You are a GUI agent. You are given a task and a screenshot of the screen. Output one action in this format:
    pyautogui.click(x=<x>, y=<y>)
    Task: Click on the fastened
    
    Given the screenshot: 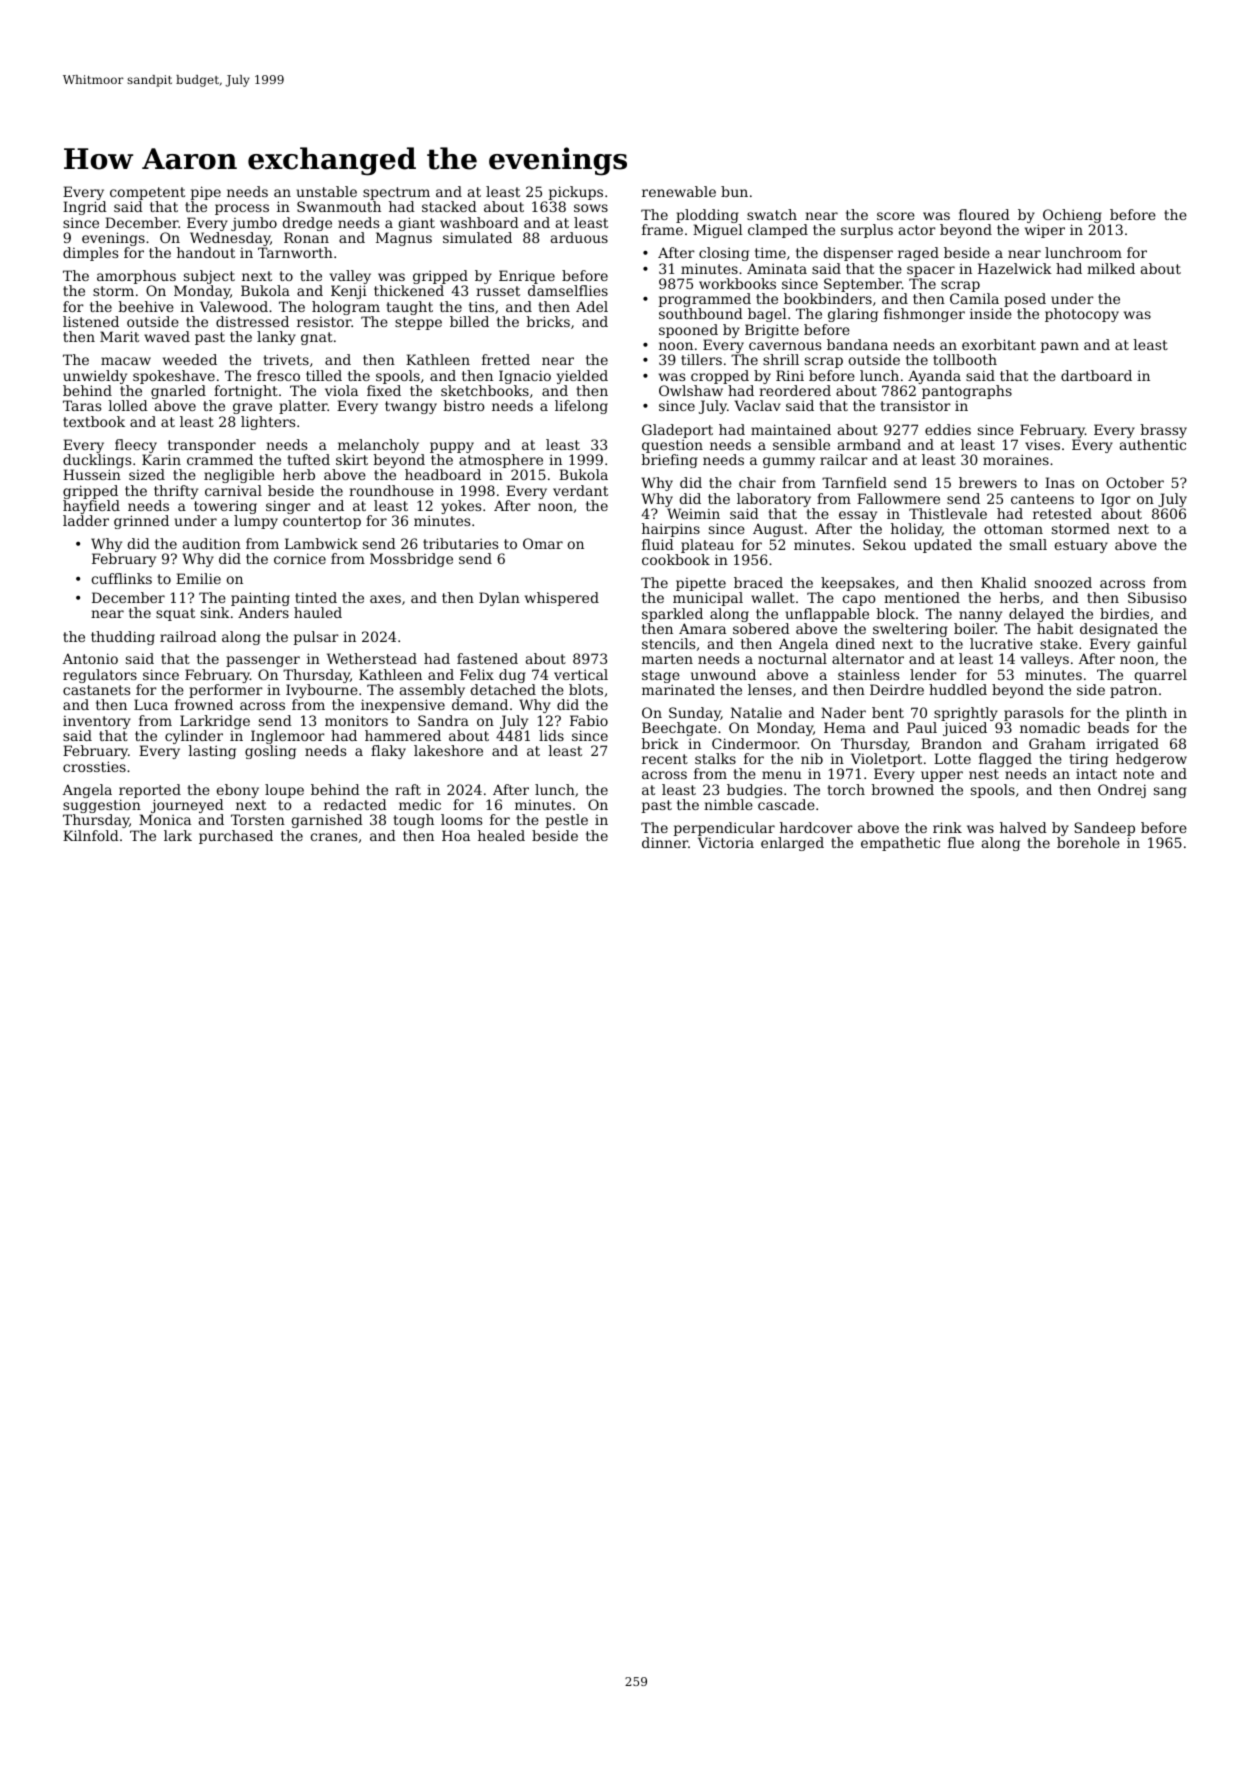 What is the action you would take?
    pyautogui.click(x=487, y=658)
